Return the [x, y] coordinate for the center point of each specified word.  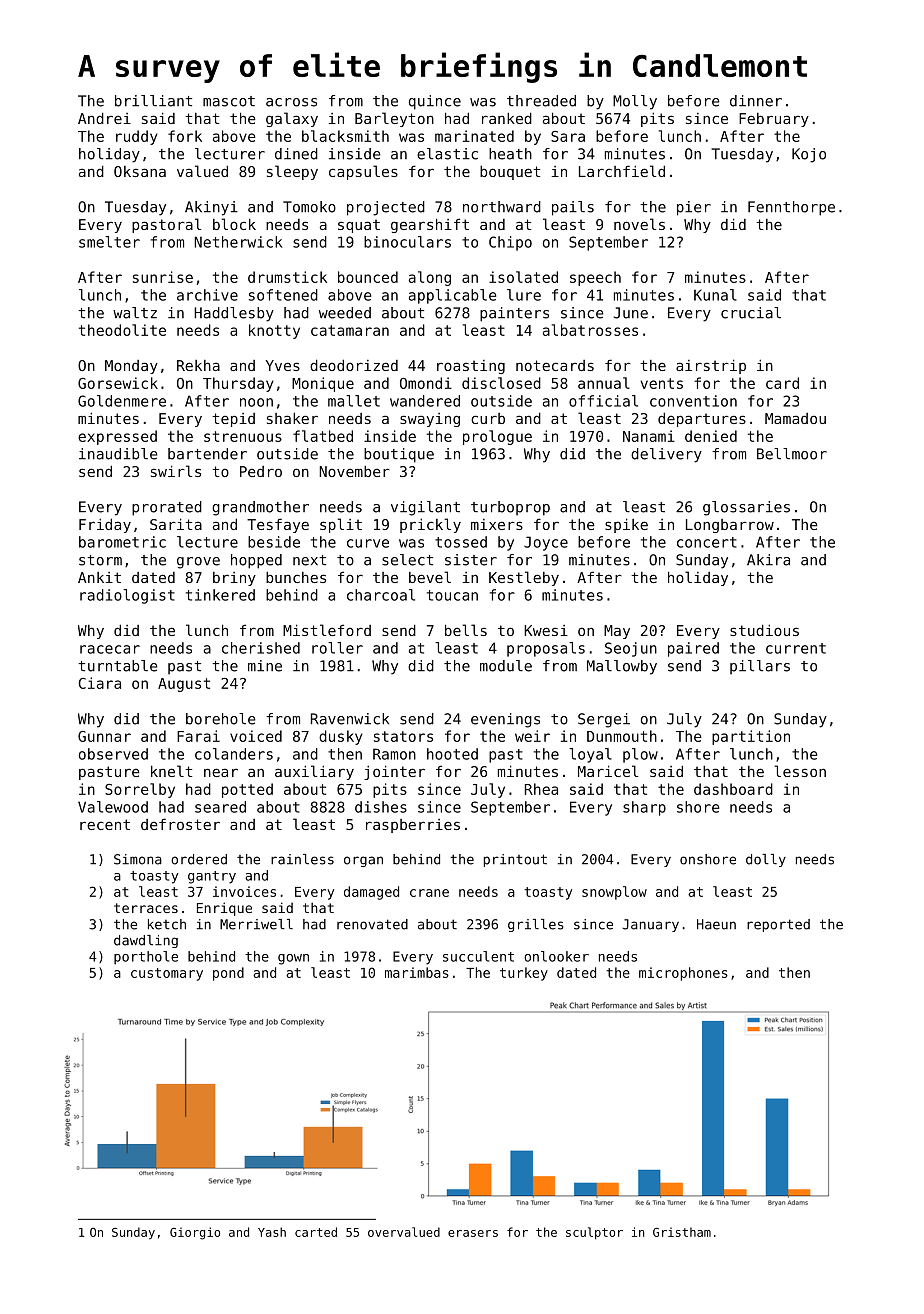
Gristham [682, 1232]
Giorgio [195, 1233]
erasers [473, 1233]
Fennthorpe [791, 208]
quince [435, 102]
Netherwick [238, 242]
